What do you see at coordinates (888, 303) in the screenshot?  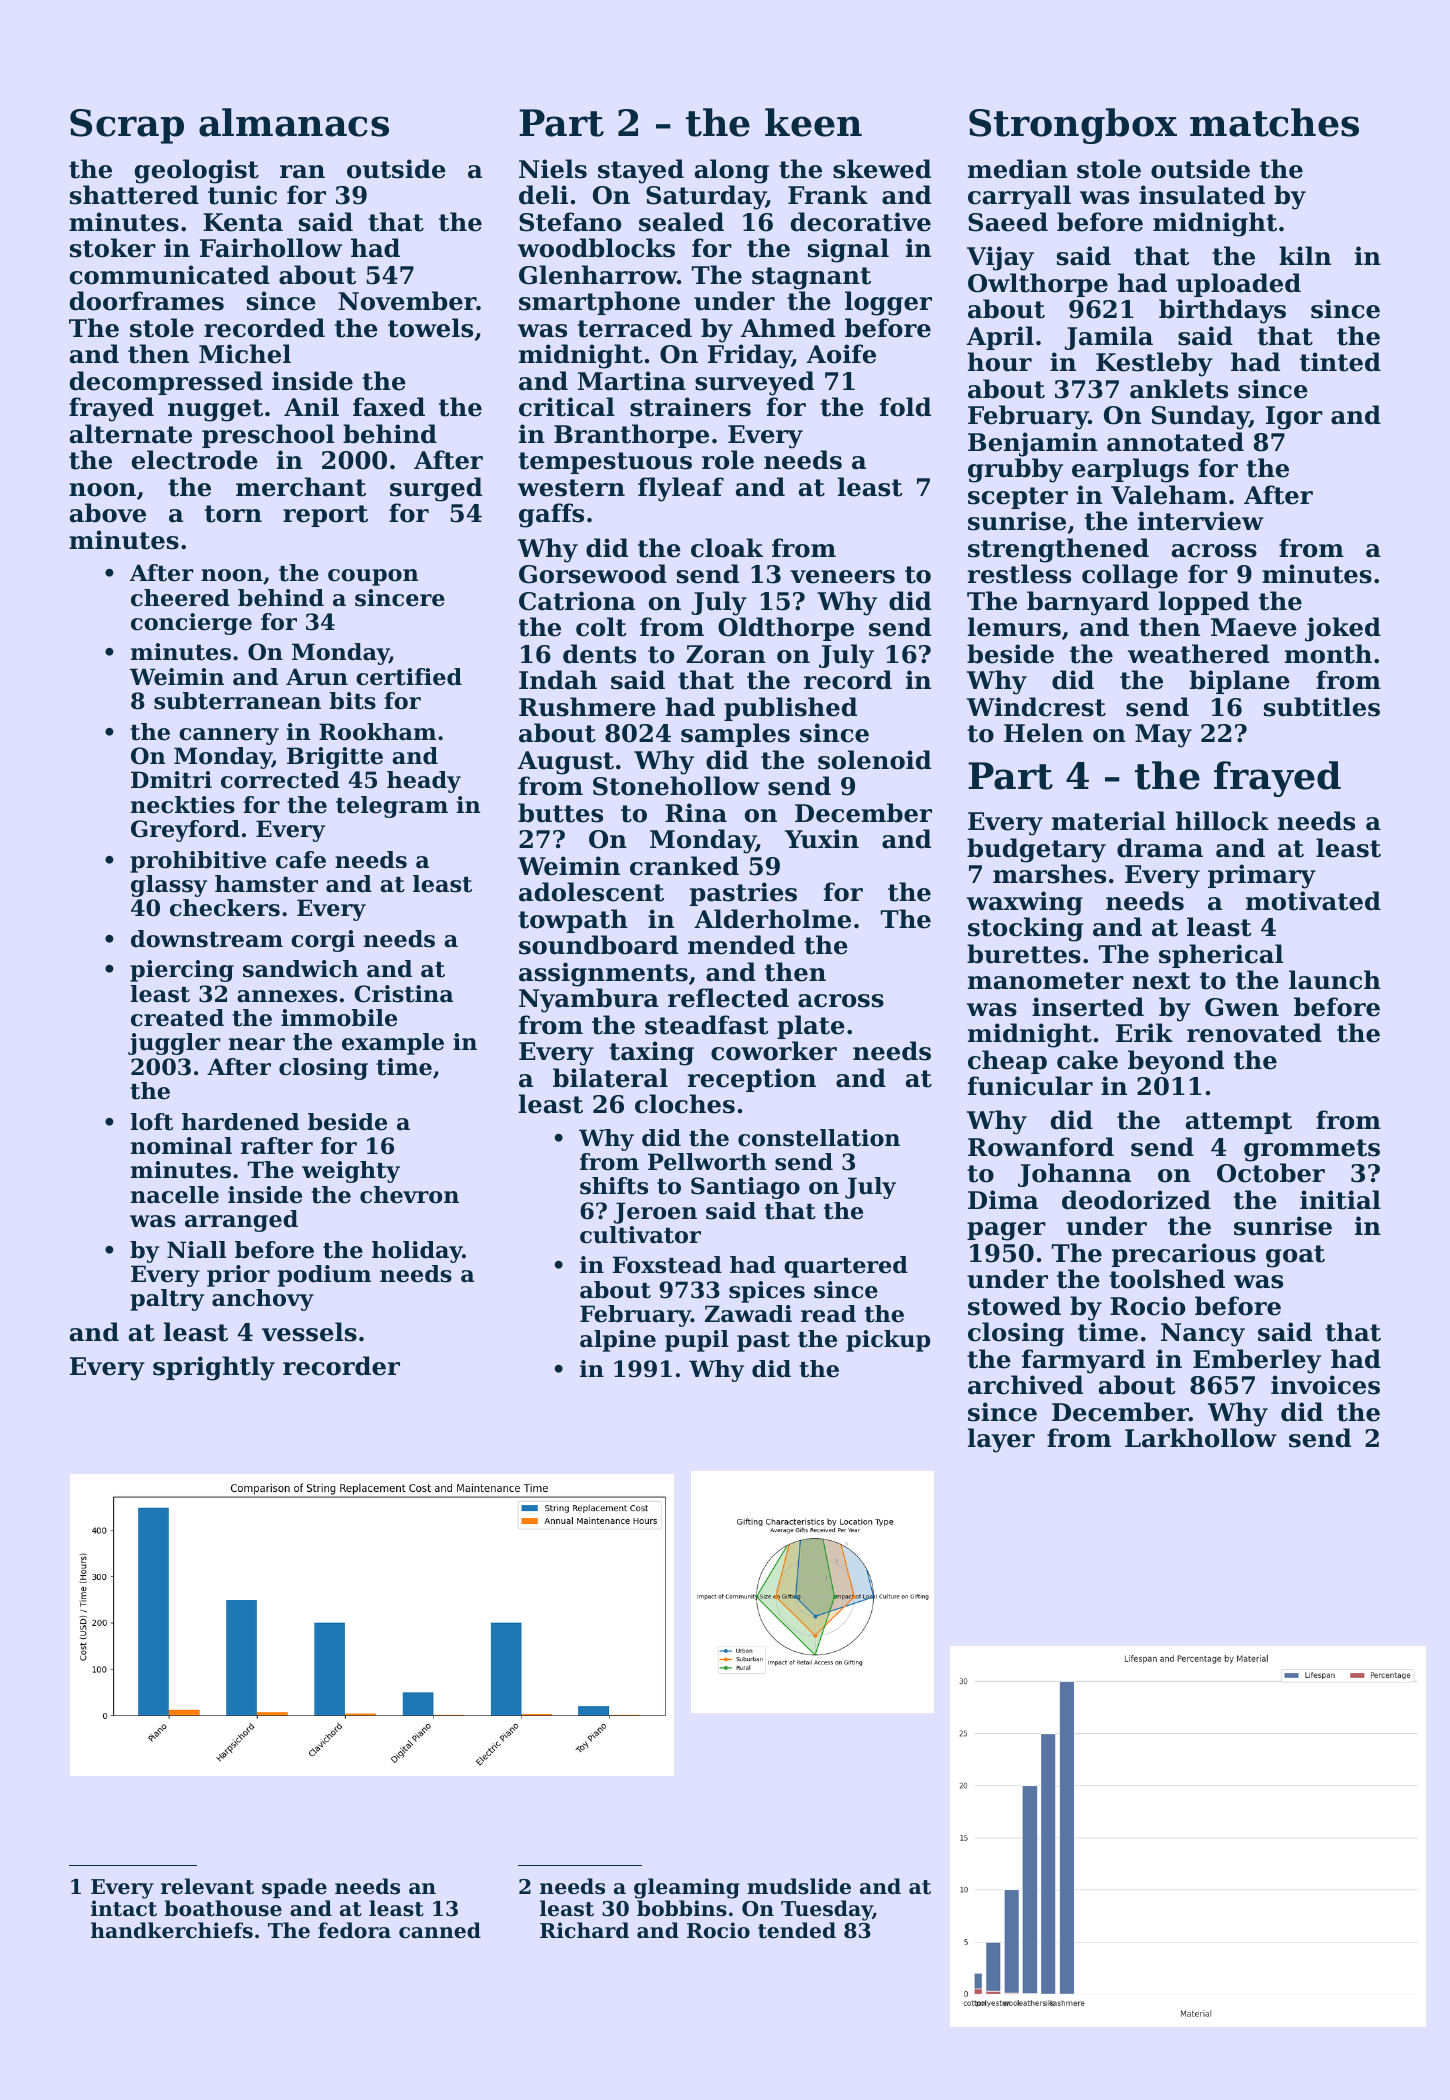 I see `logger` at bounding box center [888, 303].
